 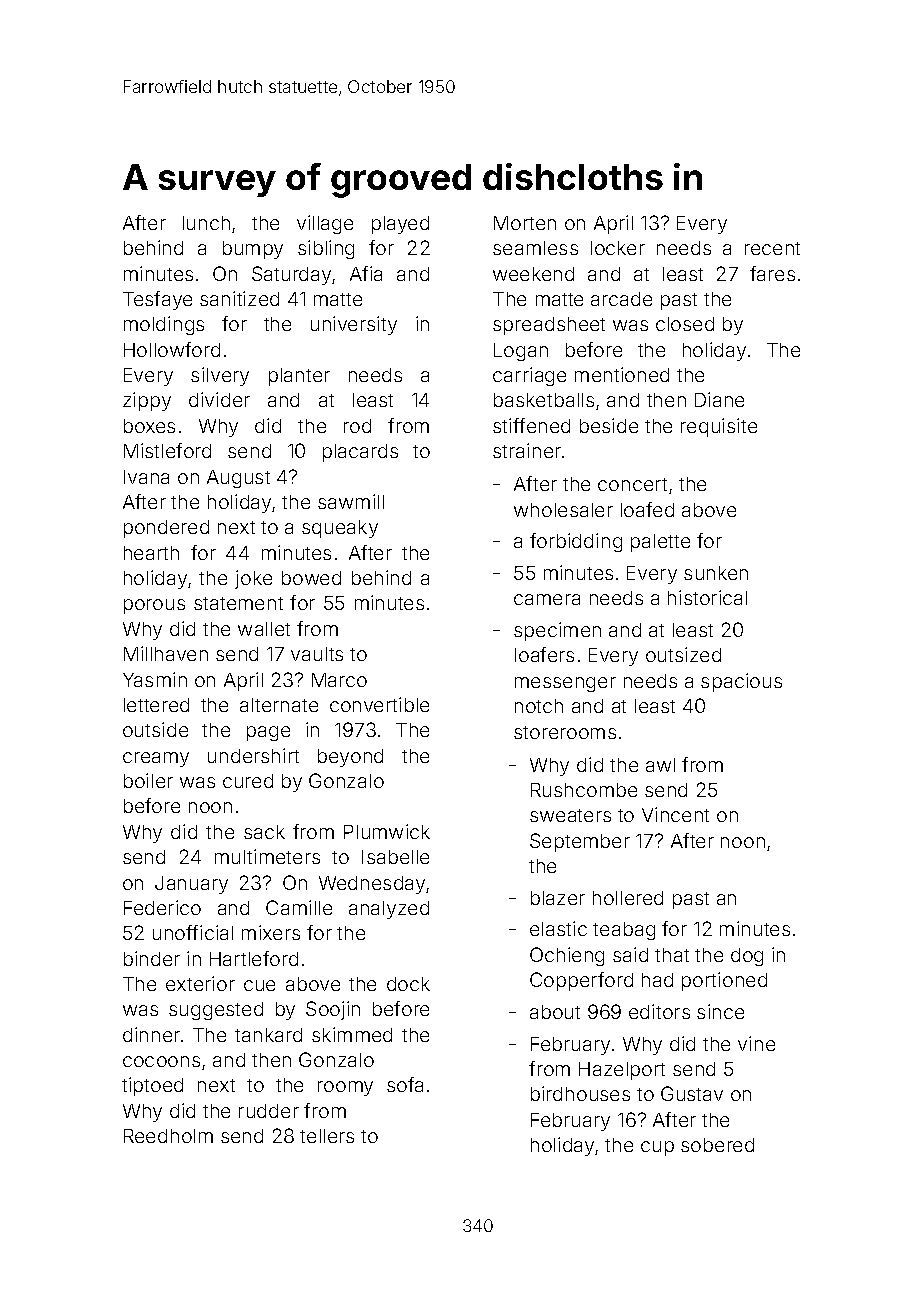 I want to click on blazer, so click(x=558, y=898).
